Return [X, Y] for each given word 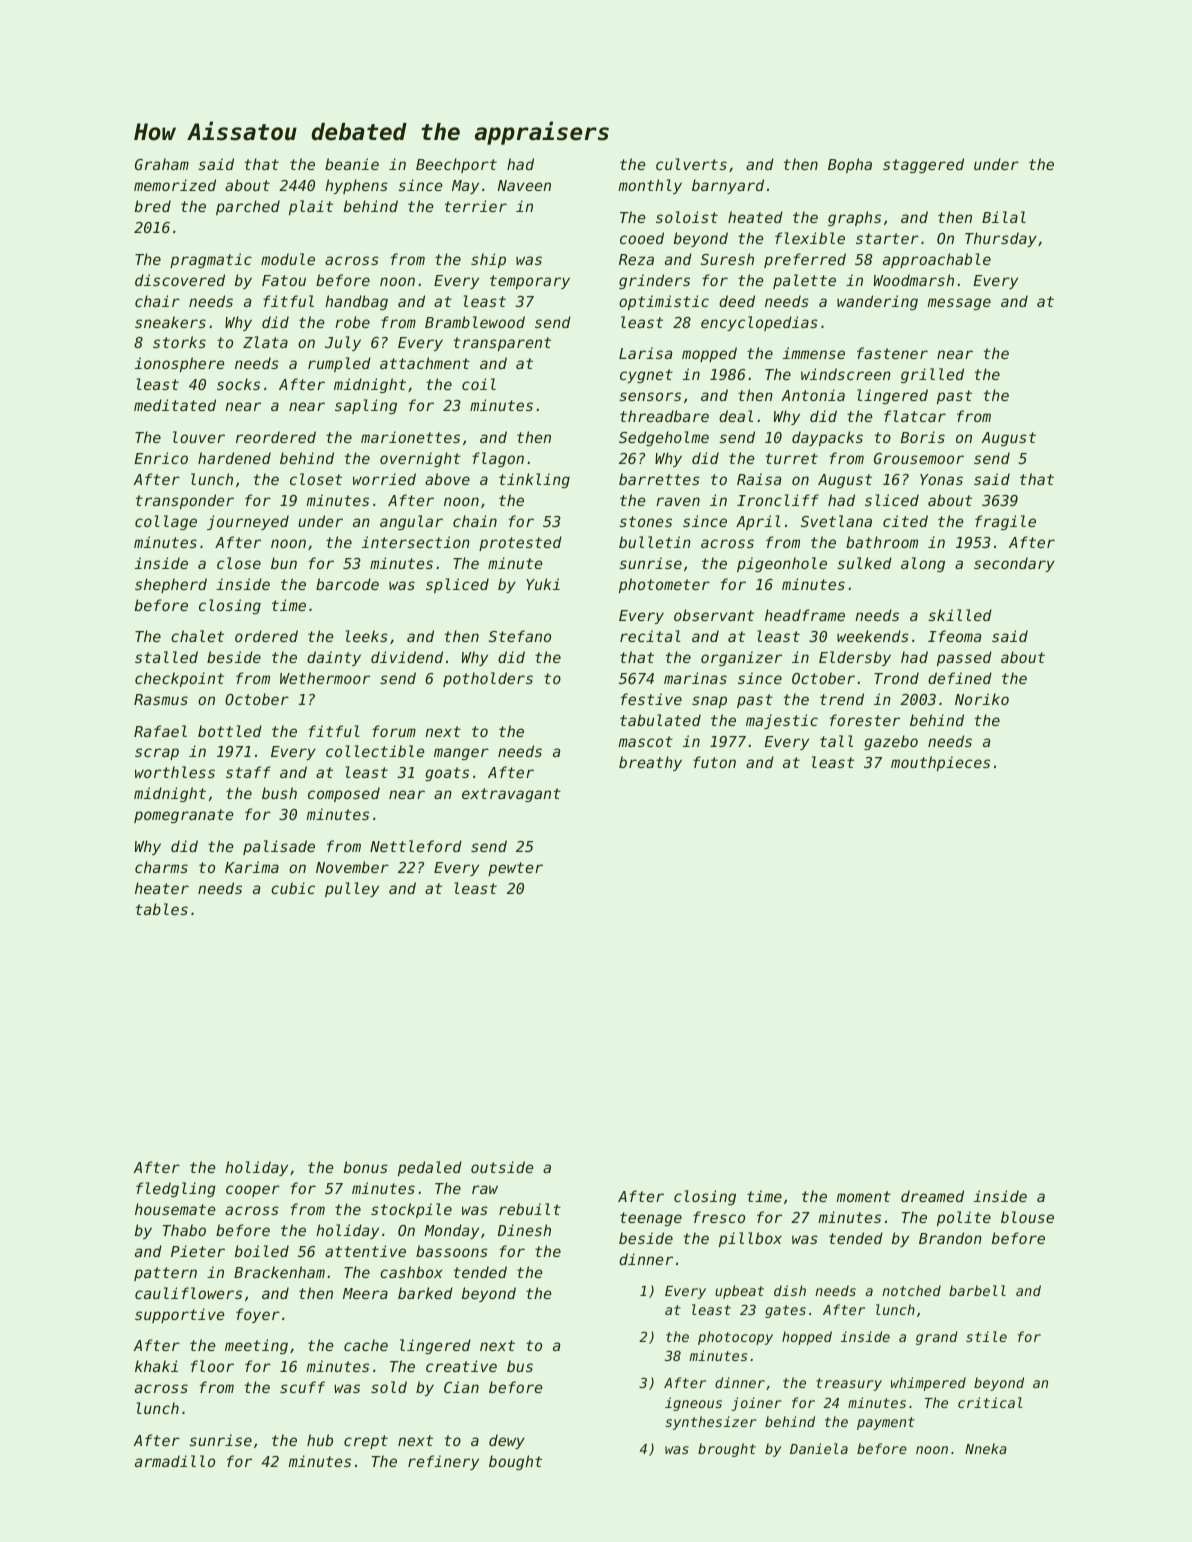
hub [320, 1440]
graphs [854, 218]
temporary [530, 282]
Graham [162, 164]
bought [515, 1462]
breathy [650, 763]
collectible [375, 751]
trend [842, 699]
